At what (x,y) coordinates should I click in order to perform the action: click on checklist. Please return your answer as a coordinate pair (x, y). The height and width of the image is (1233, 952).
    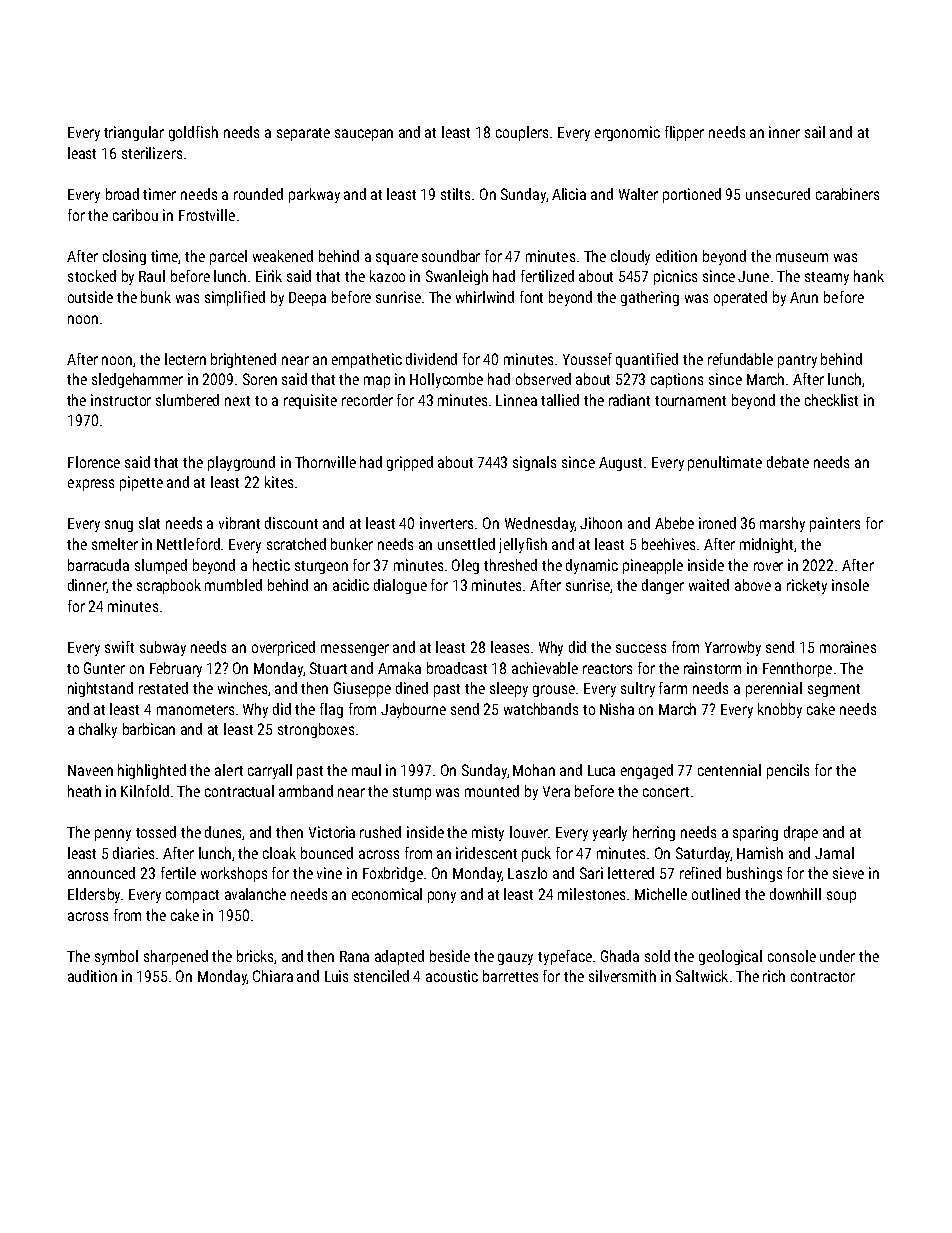
    Looking at the image, I should click on (831, 400).
